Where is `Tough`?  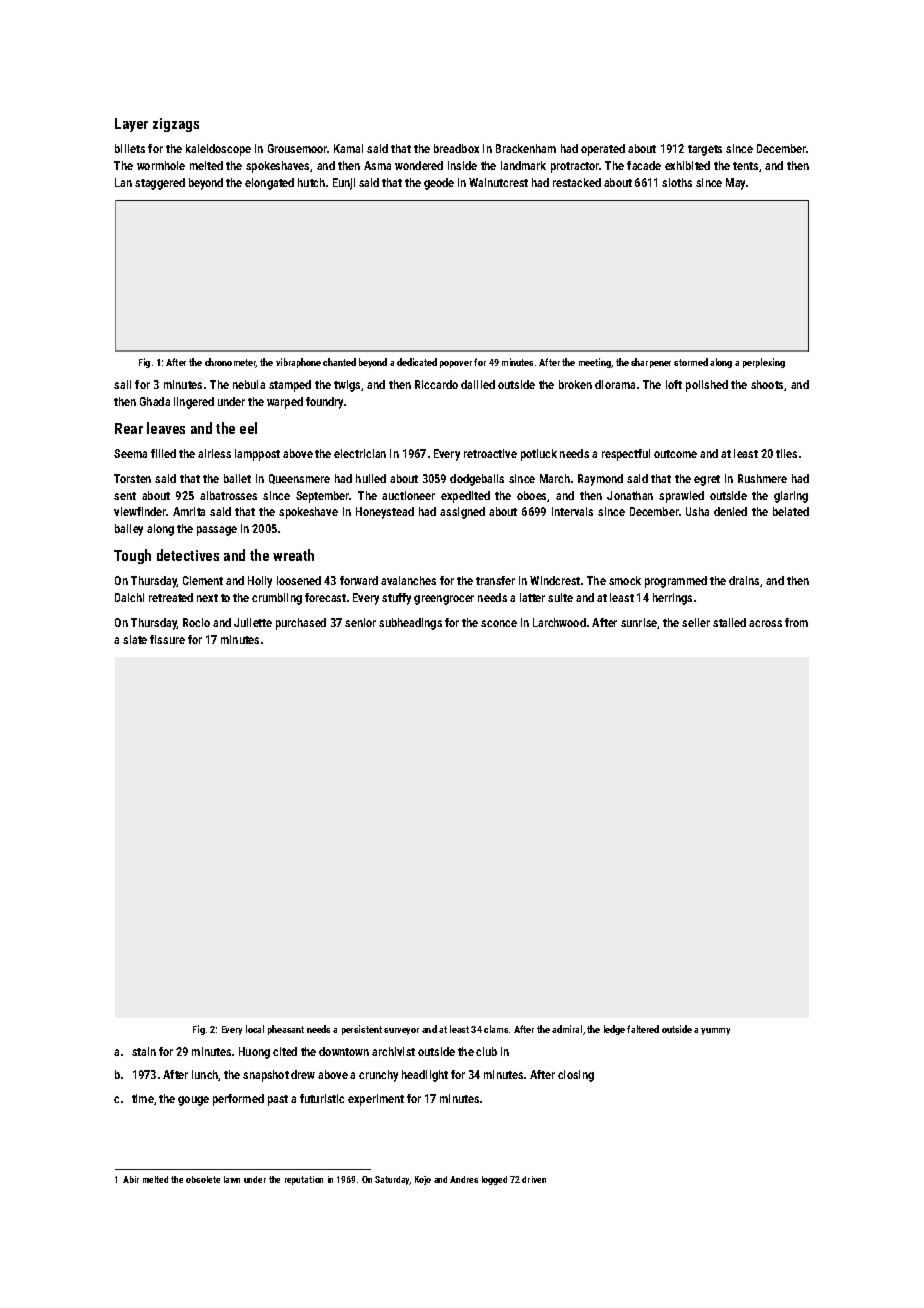 Tough is located at coordinates (132, 556).
